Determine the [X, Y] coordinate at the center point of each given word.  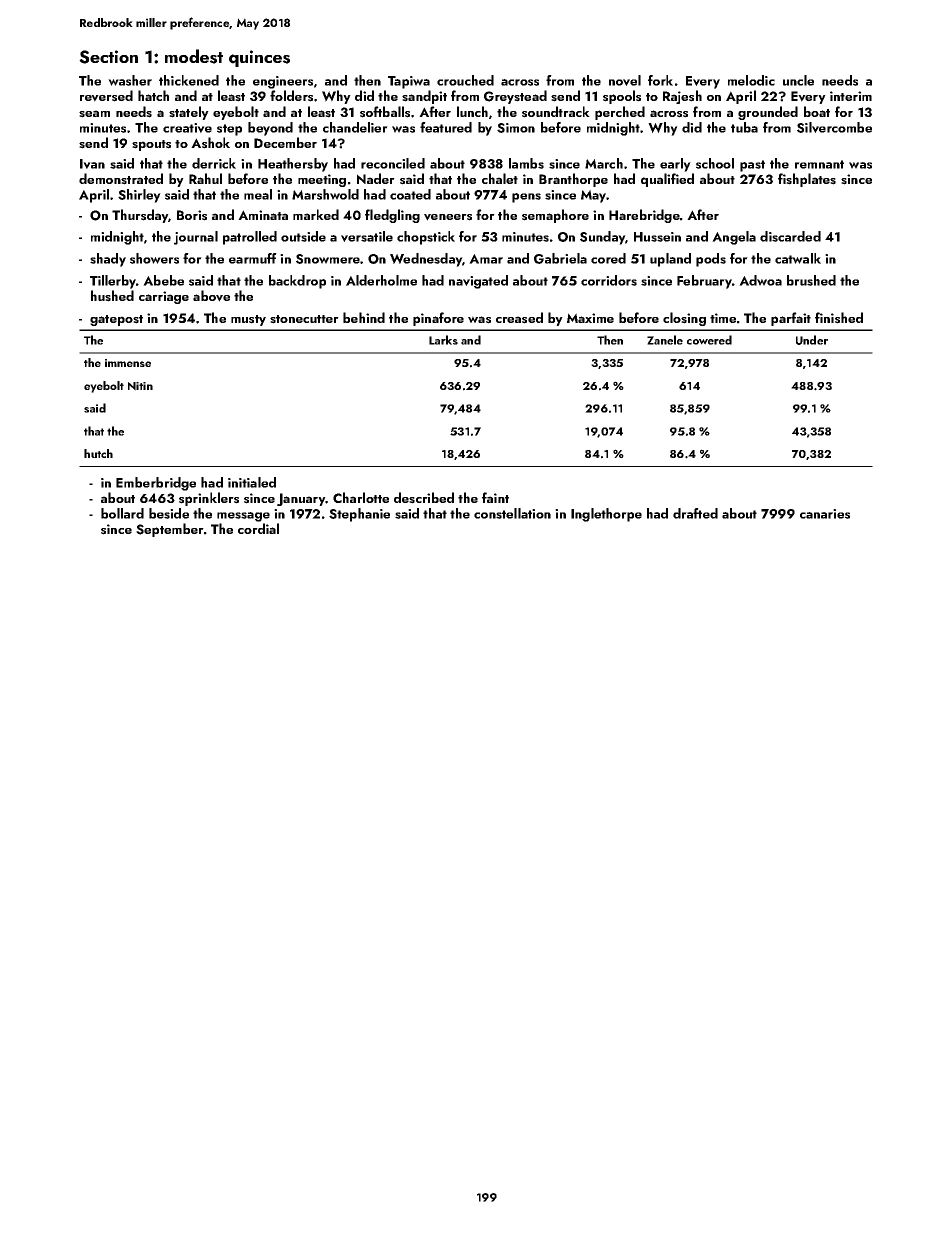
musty [248, 320]
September [170, 530]
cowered [709, 340]
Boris [192, 215]
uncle [798, 80]
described [424, 498]
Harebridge [644, 216]
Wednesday [426, 260]
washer [130, 80]
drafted [695, 513]
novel [625, 80]
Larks [443, 340]
